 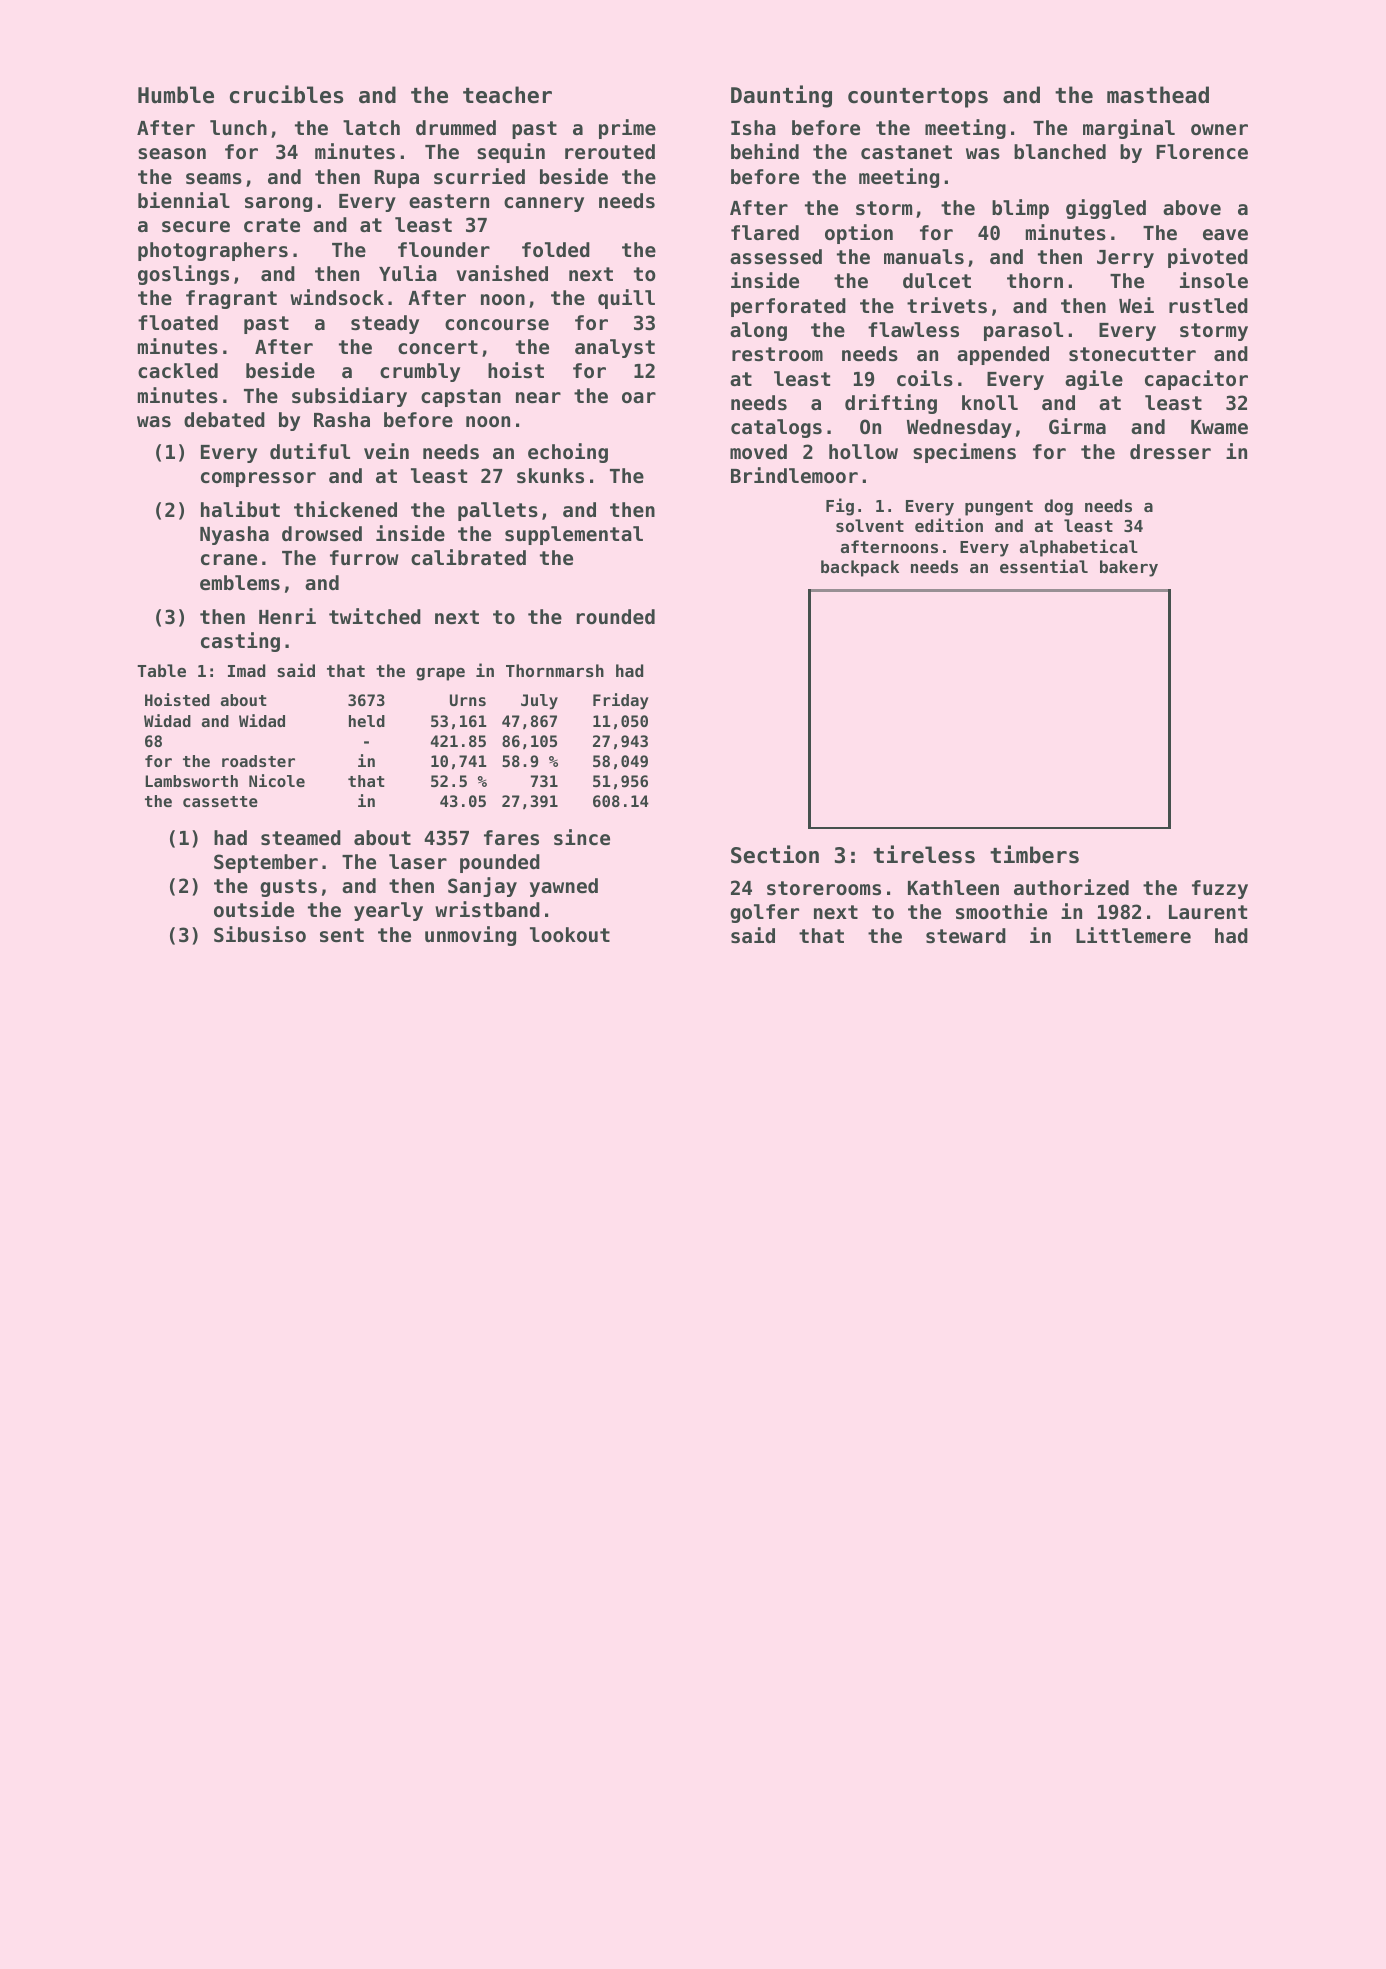 What do you see at coordinates (570, 934) in the image?
I see `lookout` at bounding box center [570, 934].
